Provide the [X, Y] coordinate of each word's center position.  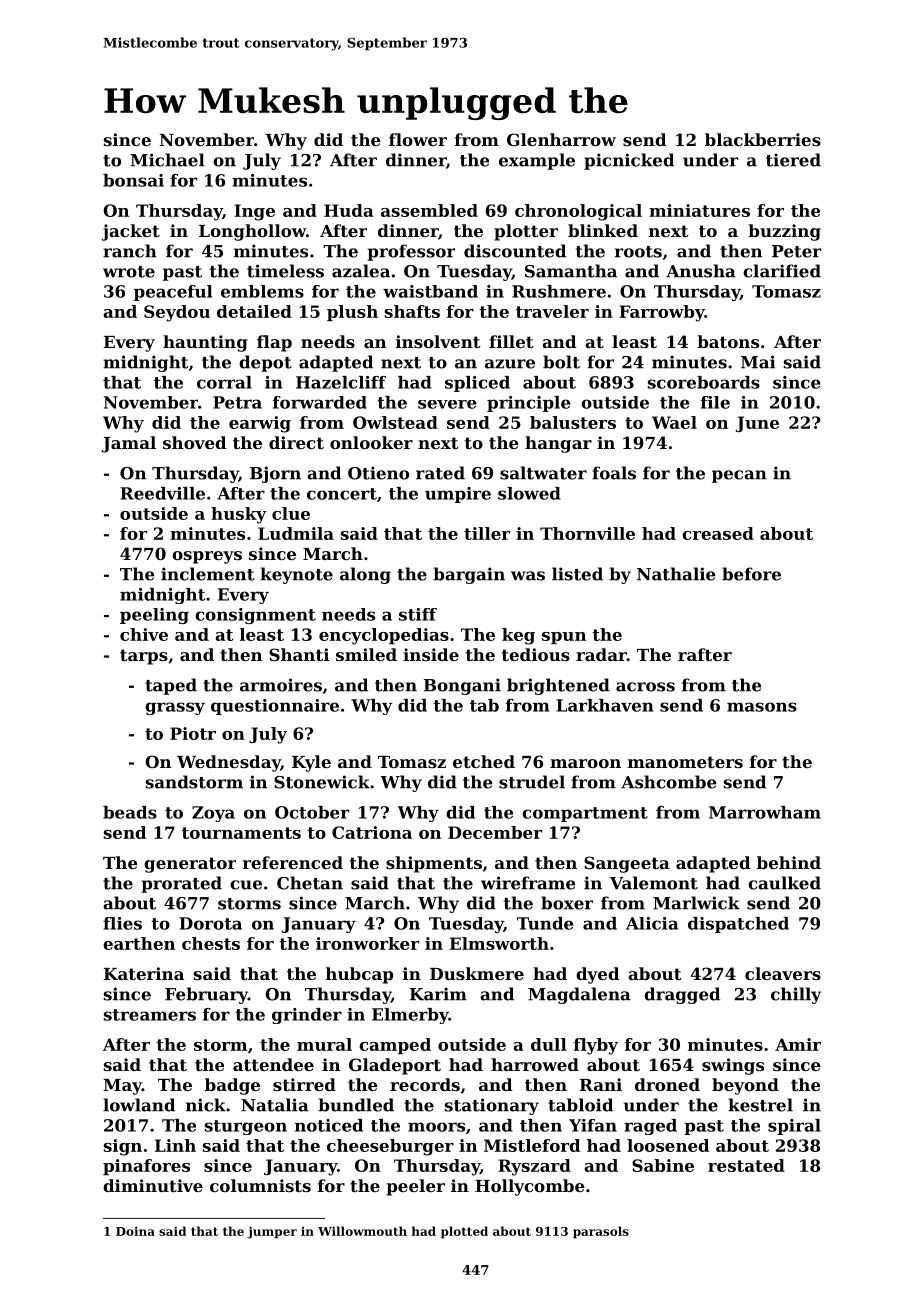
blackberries [763, 139]
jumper [272, 1232]
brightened [558, 686]
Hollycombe [530, 1187]
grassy [175, 708]
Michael [167, 160]
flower [418, 139]
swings [733, 1066]
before [751, 574]
